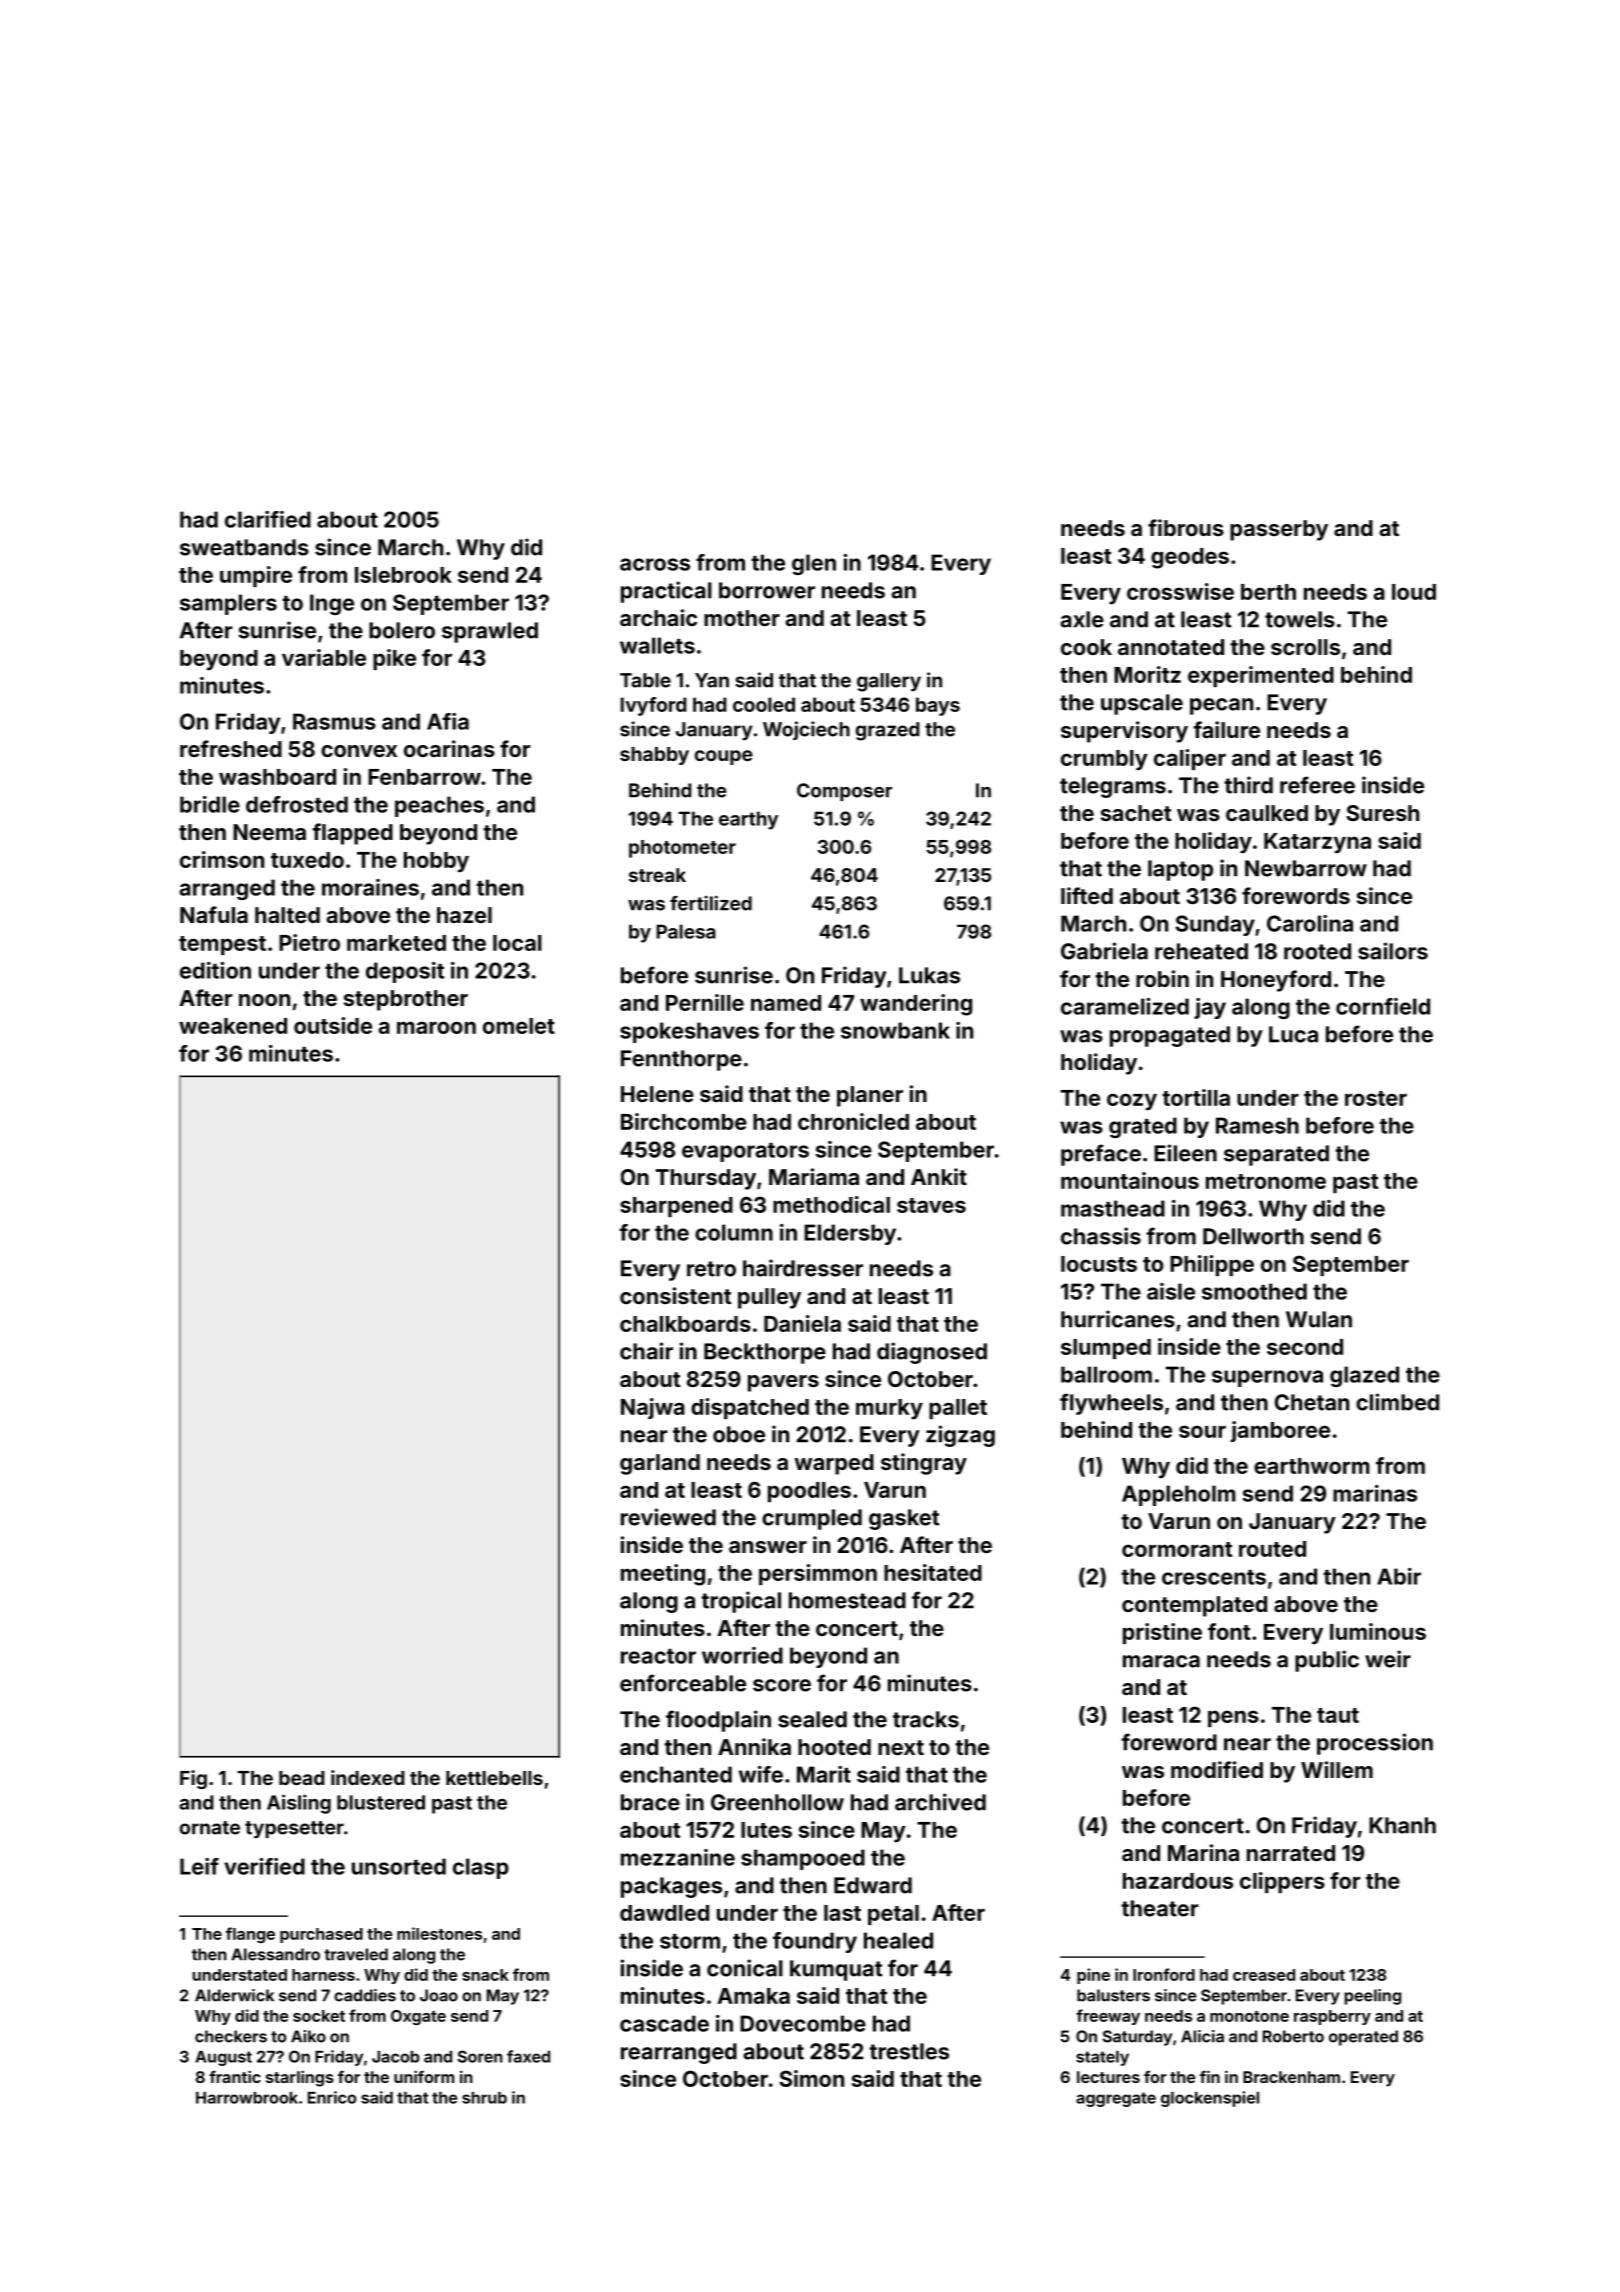  Describe the element at coordinates (1142, 704) in the image. I see `upscale` at that location.
